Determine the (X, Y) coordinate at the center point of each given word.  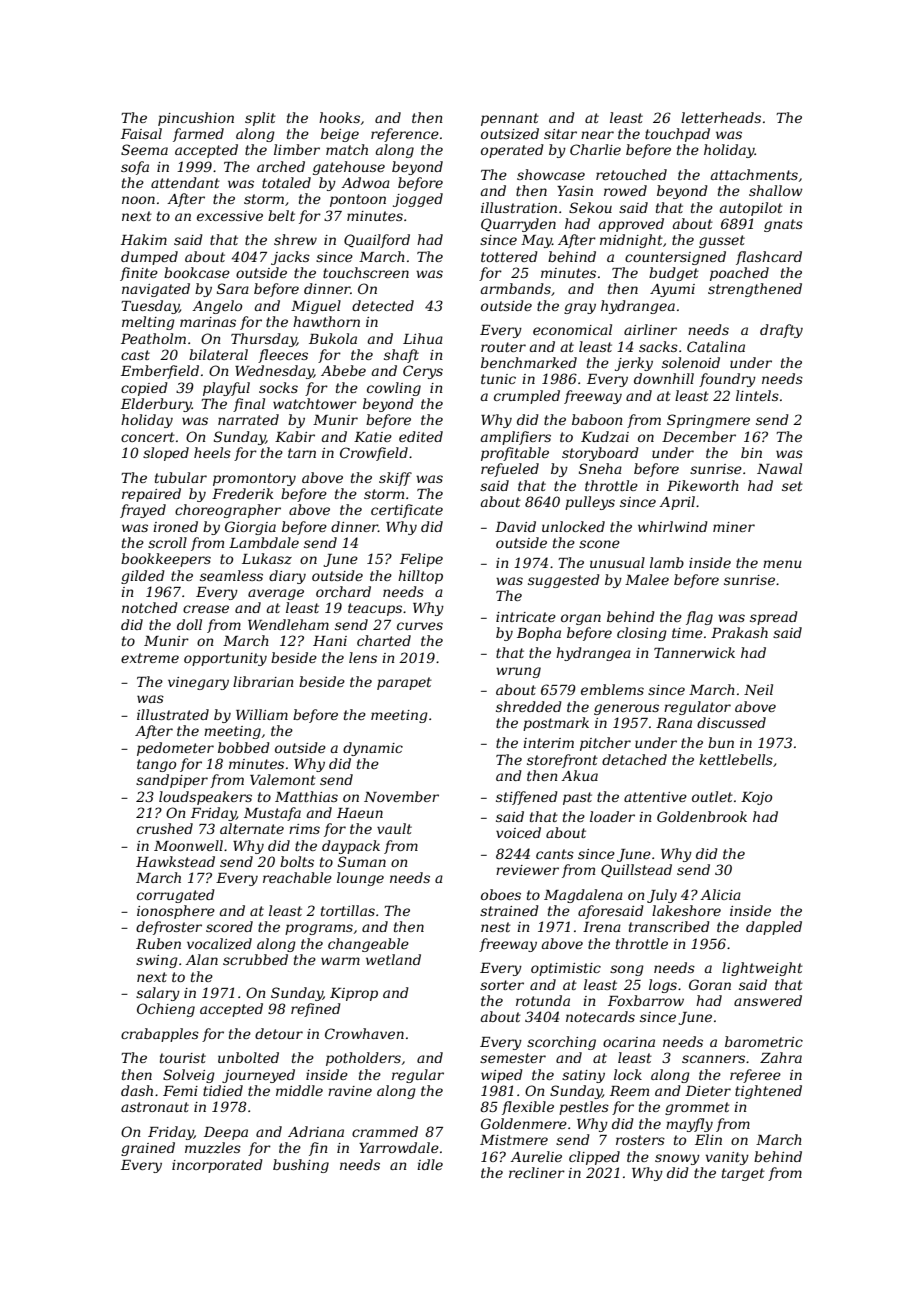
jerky (634, 364)
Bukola (333, 338)
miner (734, 527)
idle (430, 1164)
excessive (230, 216)
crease (206, 609)
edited (421, 436)
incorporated (217, 1166)
